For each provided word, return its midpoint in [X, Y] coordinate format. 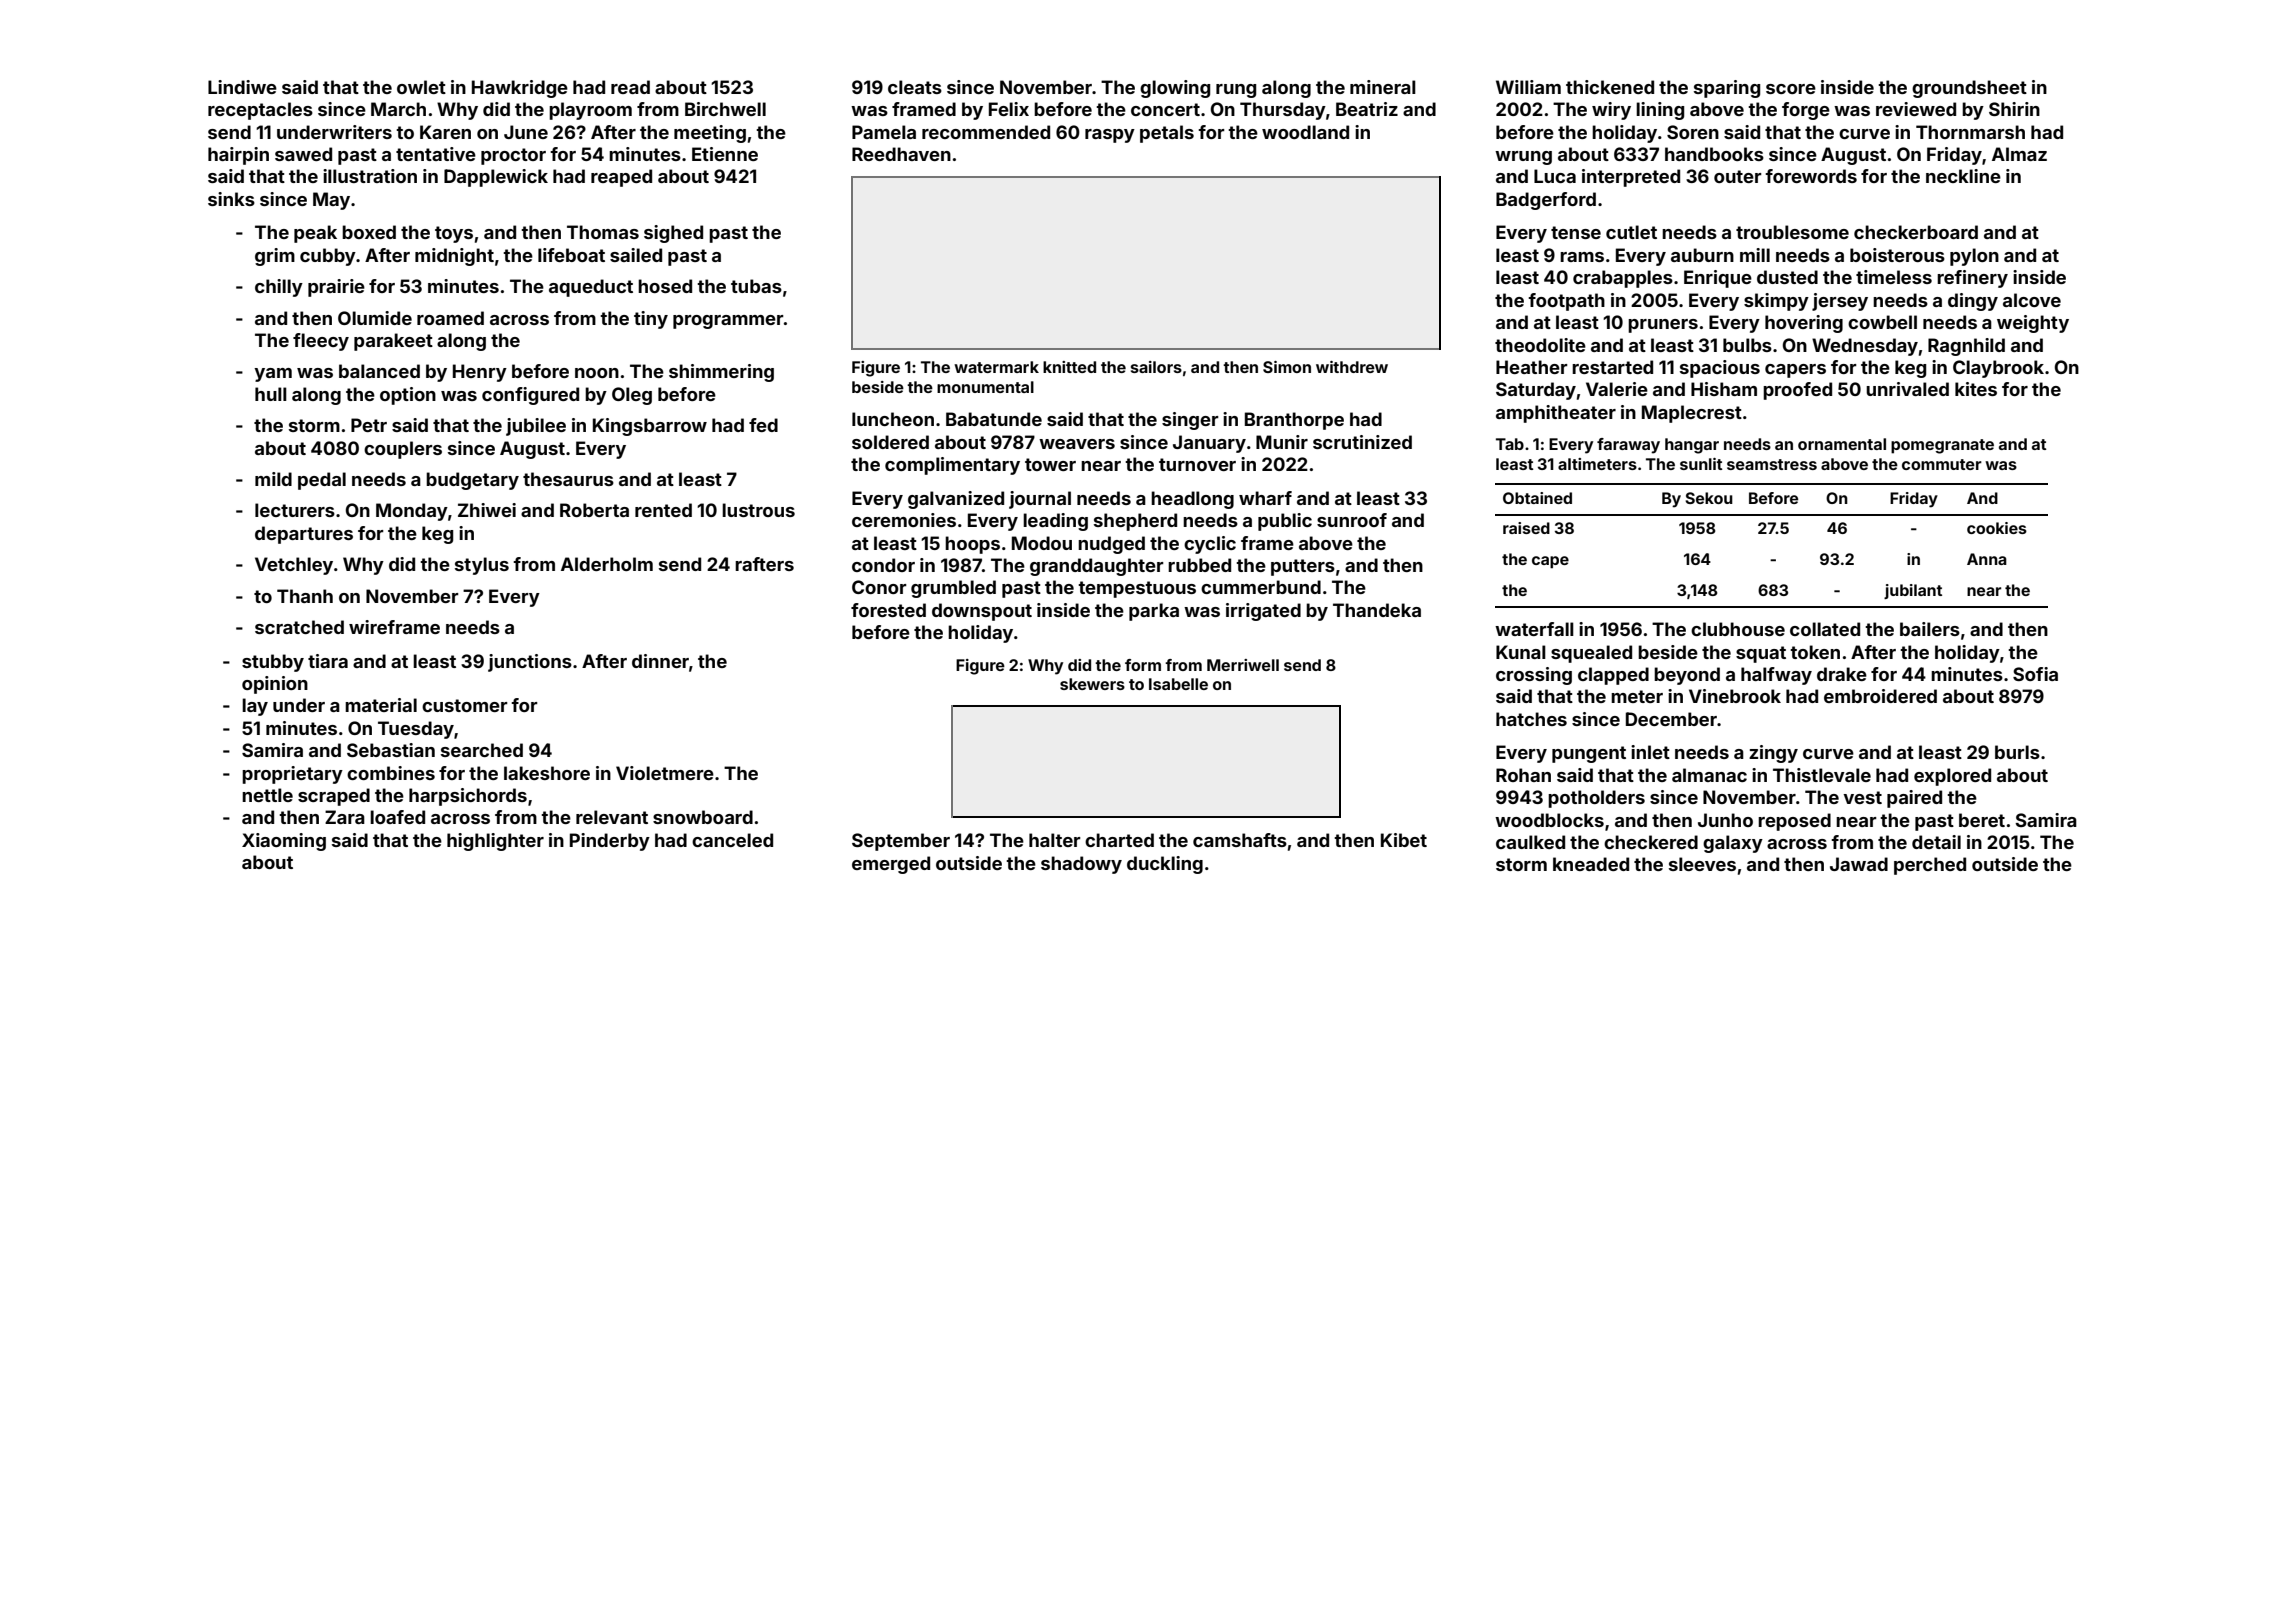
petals [1167, 134]
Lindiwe [242, 87]
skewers [1092, 684]
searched [482, 750]
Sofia [2035, 674]
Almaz [2019, 154]
